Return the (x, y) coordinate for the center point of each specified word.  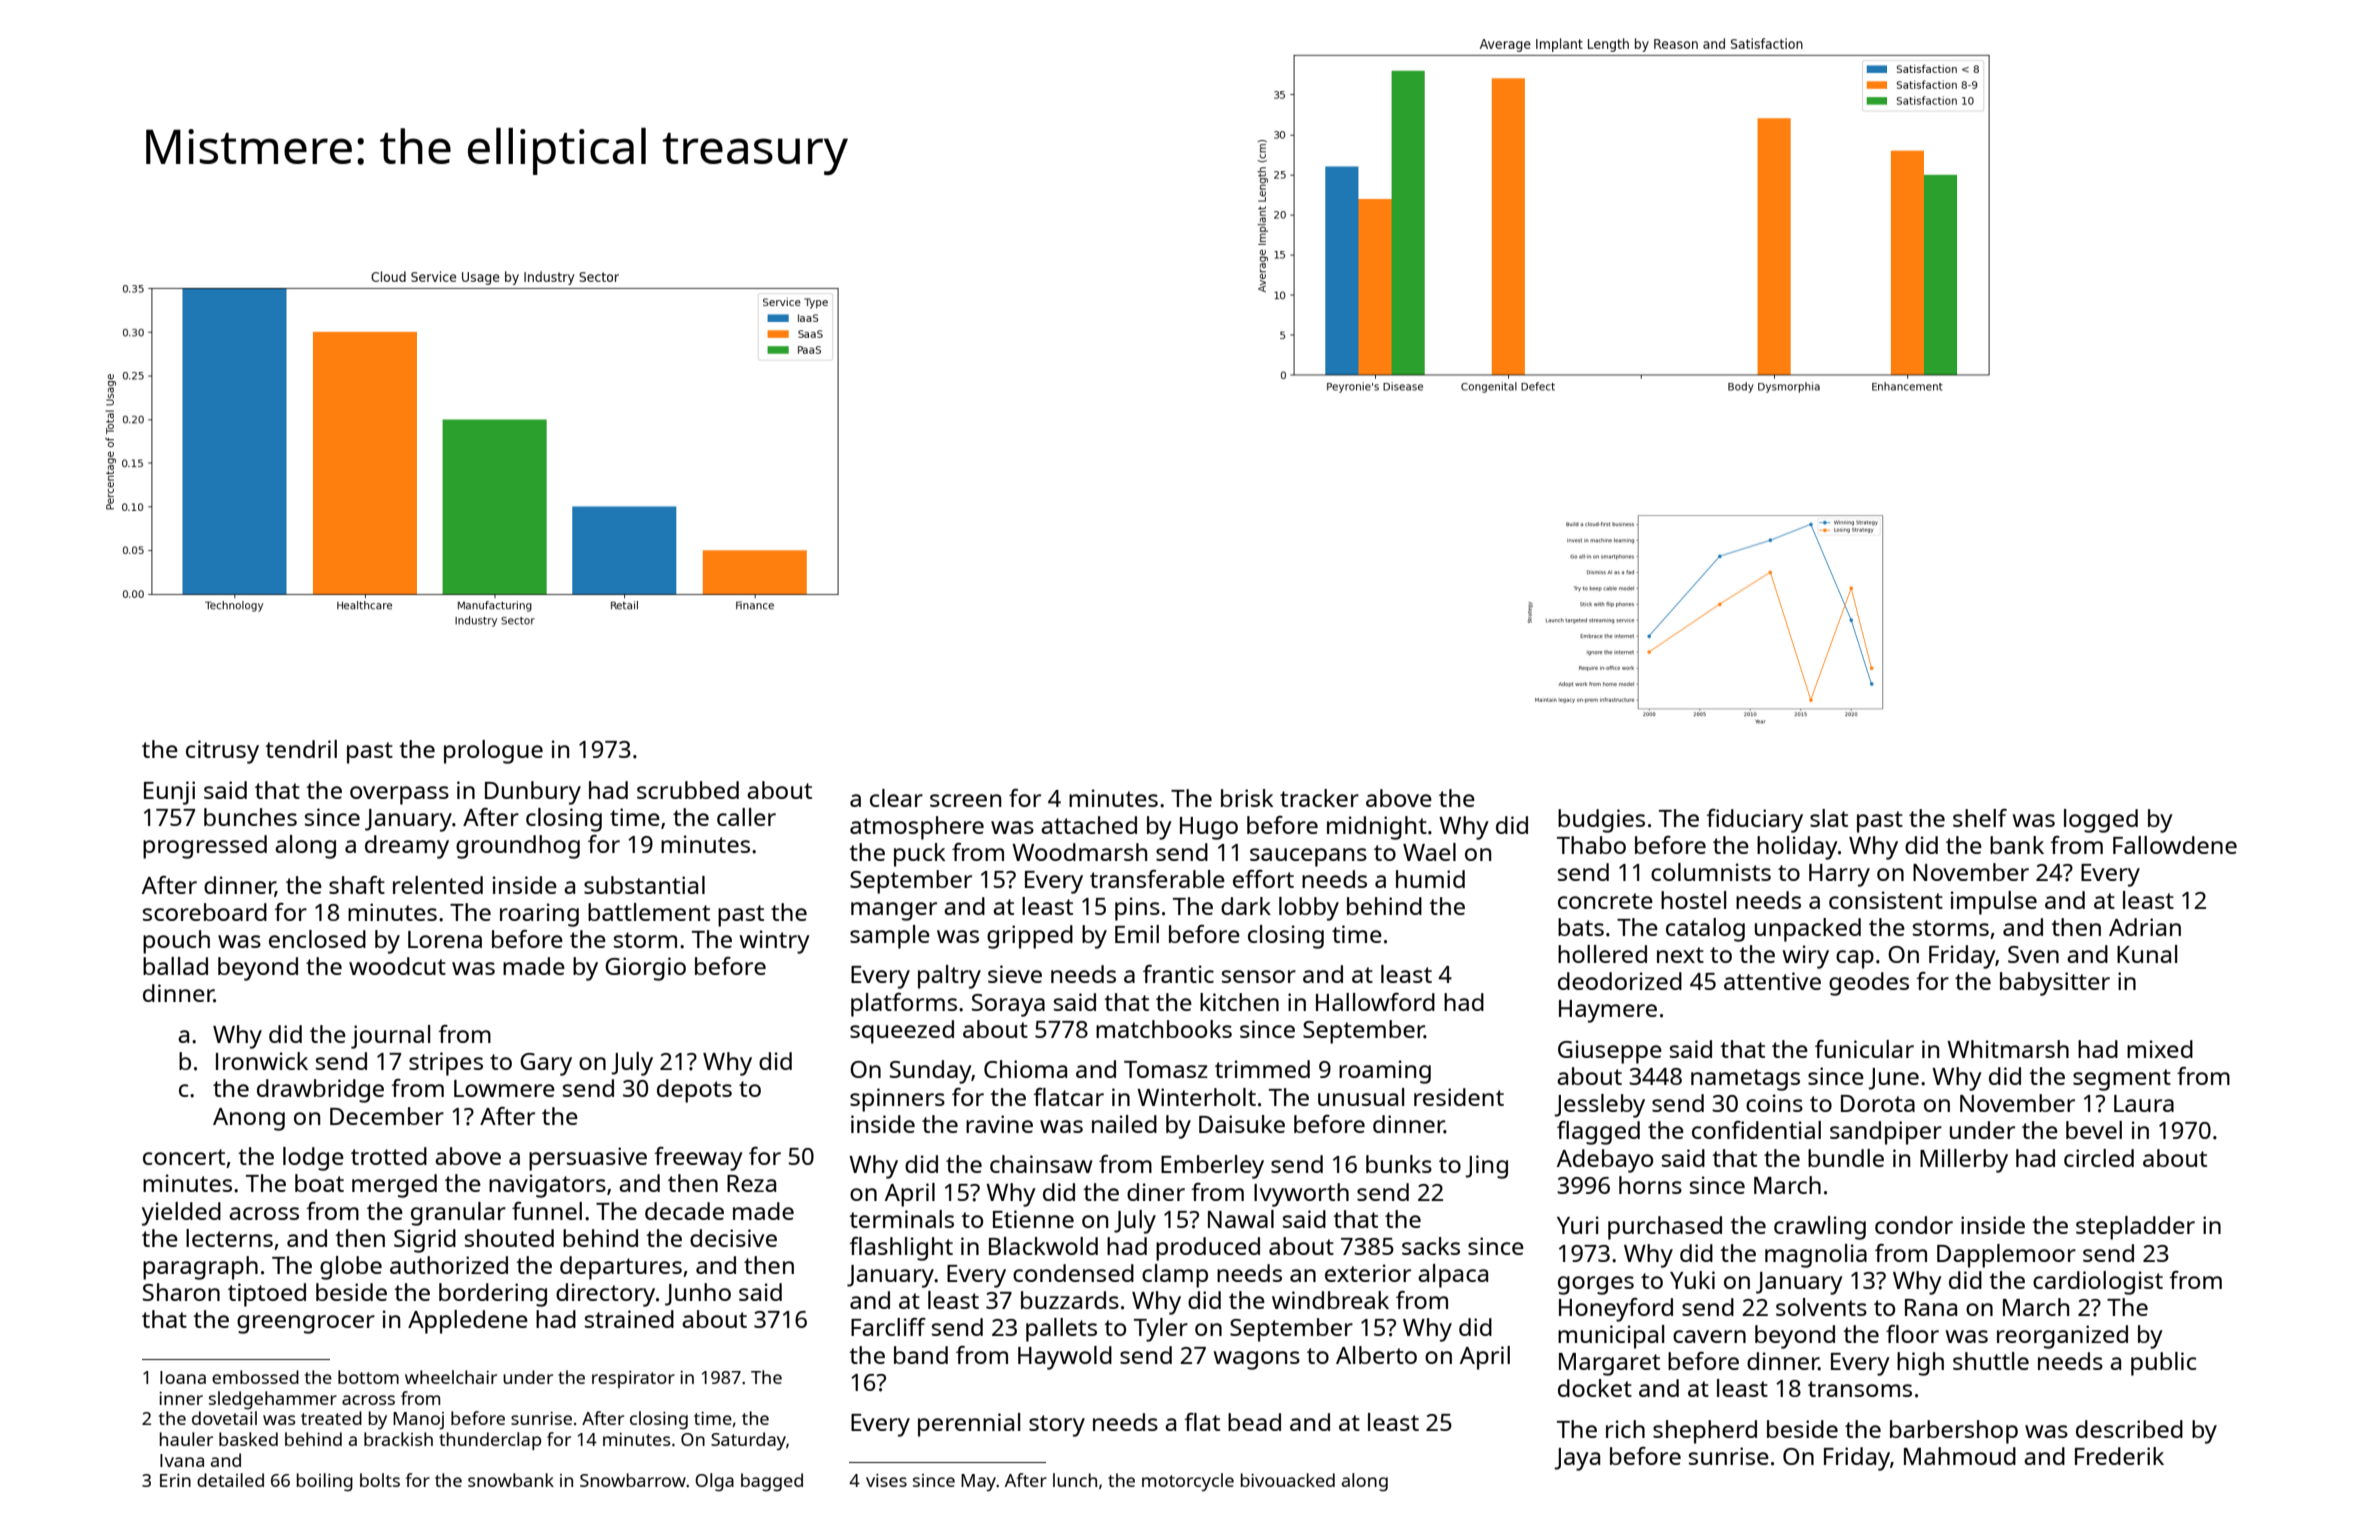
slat (1829, 818)
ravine (999, 1124)
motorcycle (1188, 1482)
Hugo (1209, 828)
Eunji (169, 793)
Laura (2144, 1103)
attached (1089, 825)
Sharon (181, 1292)
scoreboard (205, 912)
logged (2101, 821)
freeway (698, 1159)
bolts (380, 1480)
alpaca (1453, 1276)
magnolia (1816, 1256)
